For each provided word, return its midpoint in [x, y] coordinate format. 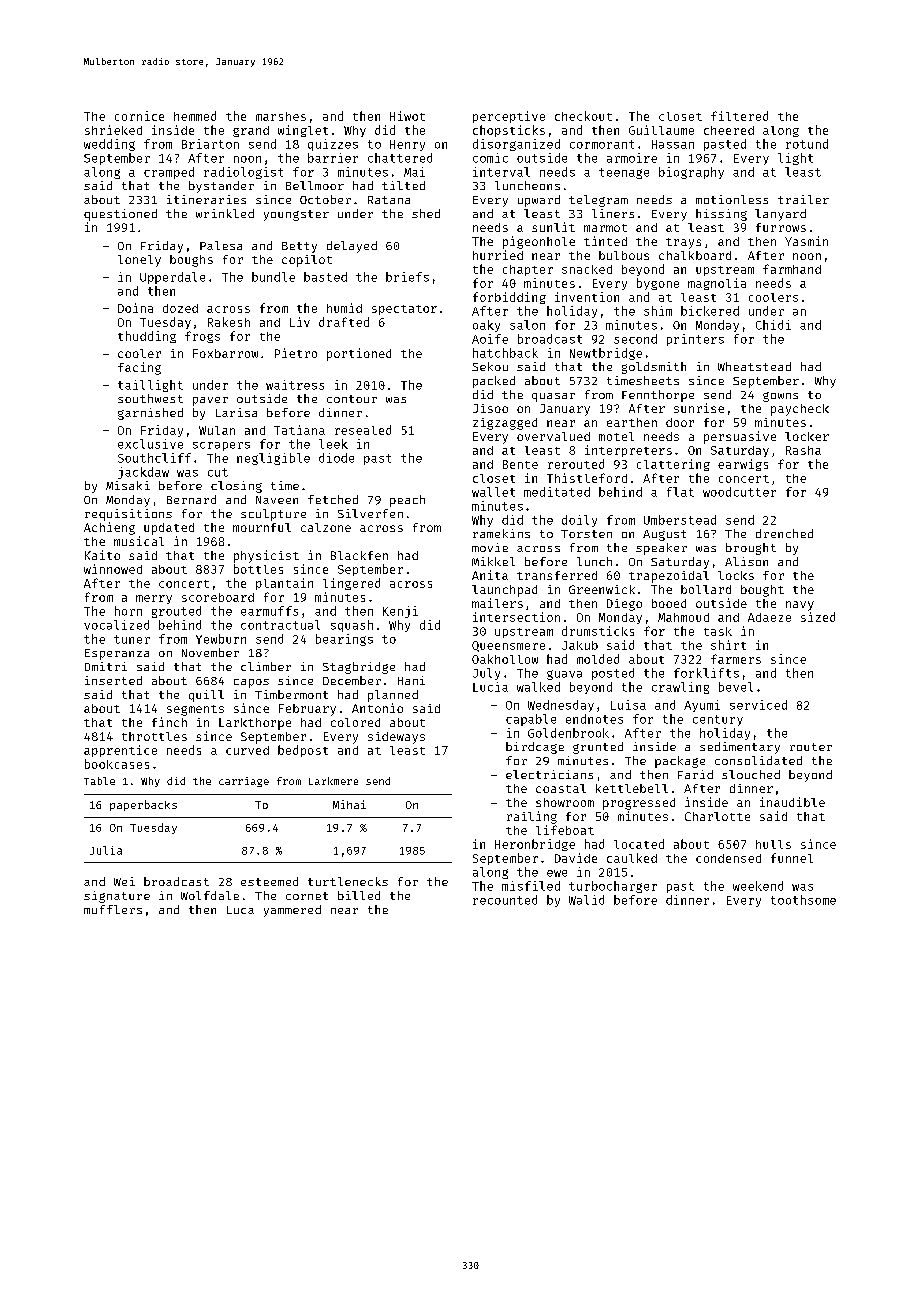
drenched [784, 533]
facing [139, 368]
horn [128, 611]
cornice [139, 116]
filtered [739, 116]
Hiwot [407, 116]
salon [527, 325]
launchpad [504, 591]
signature [117, 897]
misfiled [531, 886]
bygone [658, 284]
